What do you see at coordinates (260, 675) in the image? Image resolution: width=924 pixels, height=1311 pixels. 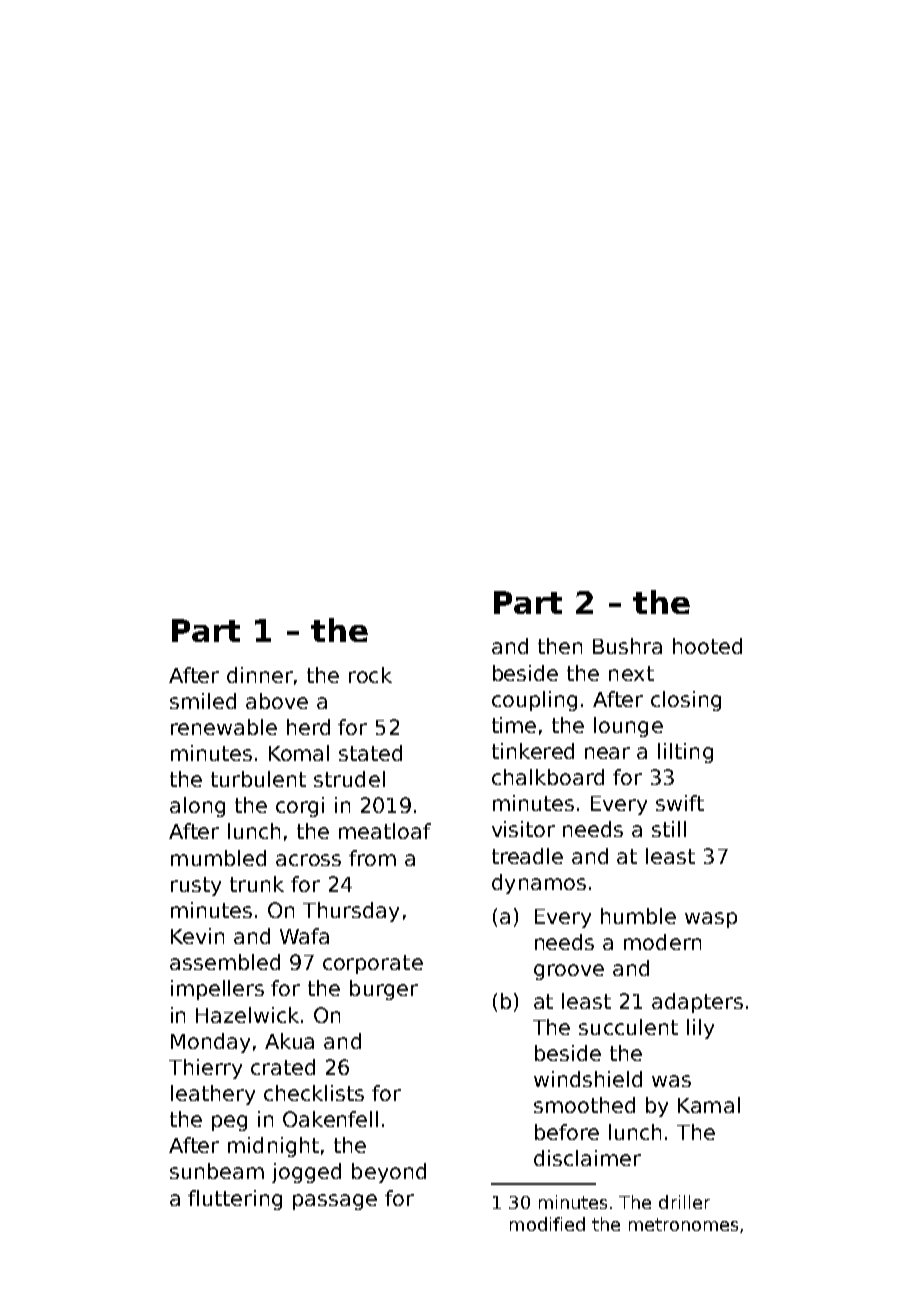 I see `dinner` at bounding box center [260, 675].
